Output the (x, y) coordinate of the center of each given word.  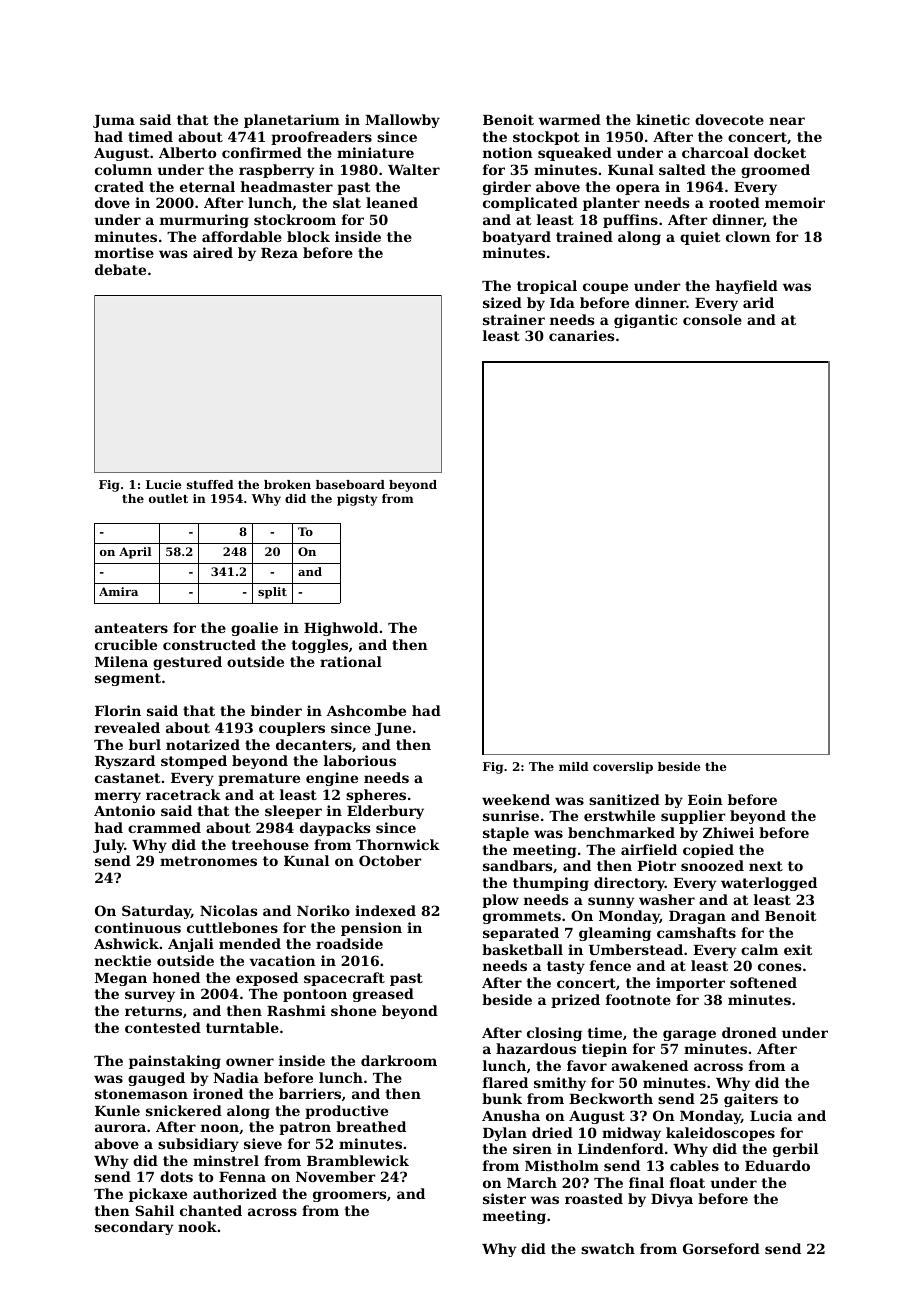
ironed (218, 1093)
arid (758, 302)
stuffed (210, 484)
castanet (127, 778)
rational (351, 661)
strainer (514, 319)
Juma (114, 121)
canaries (581, 335)
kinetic (663, 119)
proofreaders (321, 138)
